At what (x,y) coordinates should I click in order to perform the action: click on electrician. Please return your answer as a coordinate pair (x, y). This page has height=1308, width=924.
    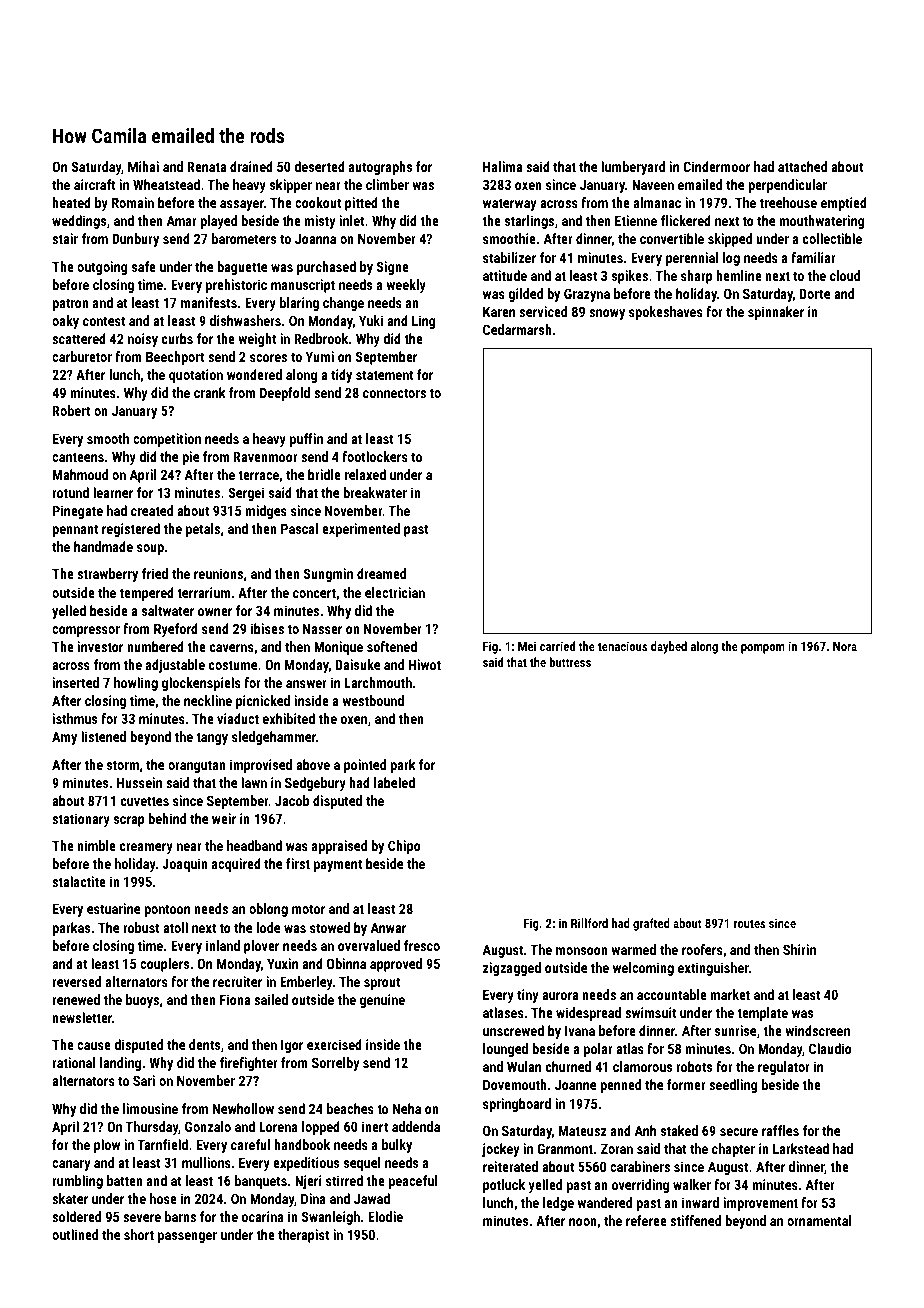
    Looking at the image, I should click on (395, 592).
